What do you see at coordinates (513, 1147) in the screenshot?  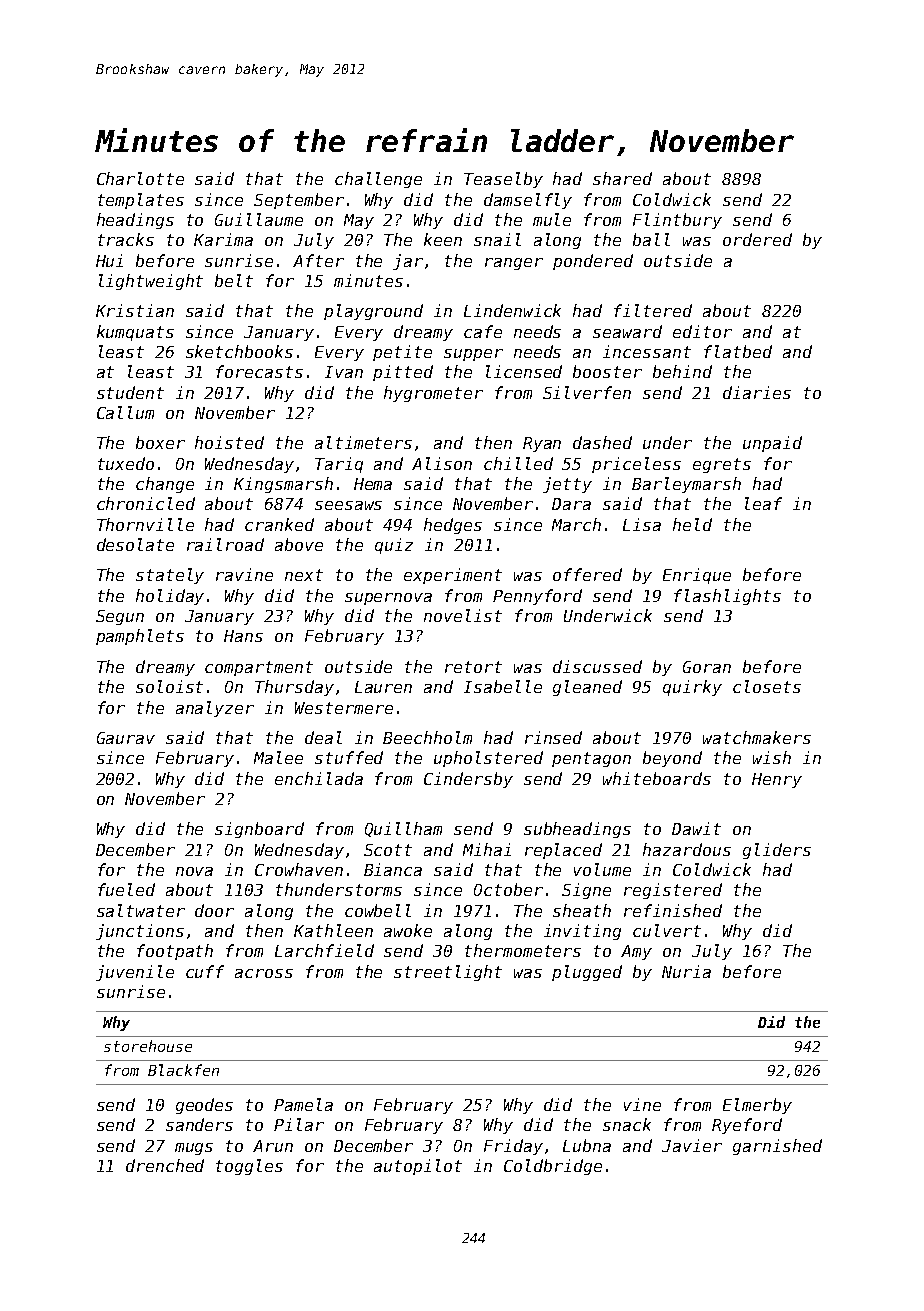 I see `Friday` at bounding box center [513, 1147].
